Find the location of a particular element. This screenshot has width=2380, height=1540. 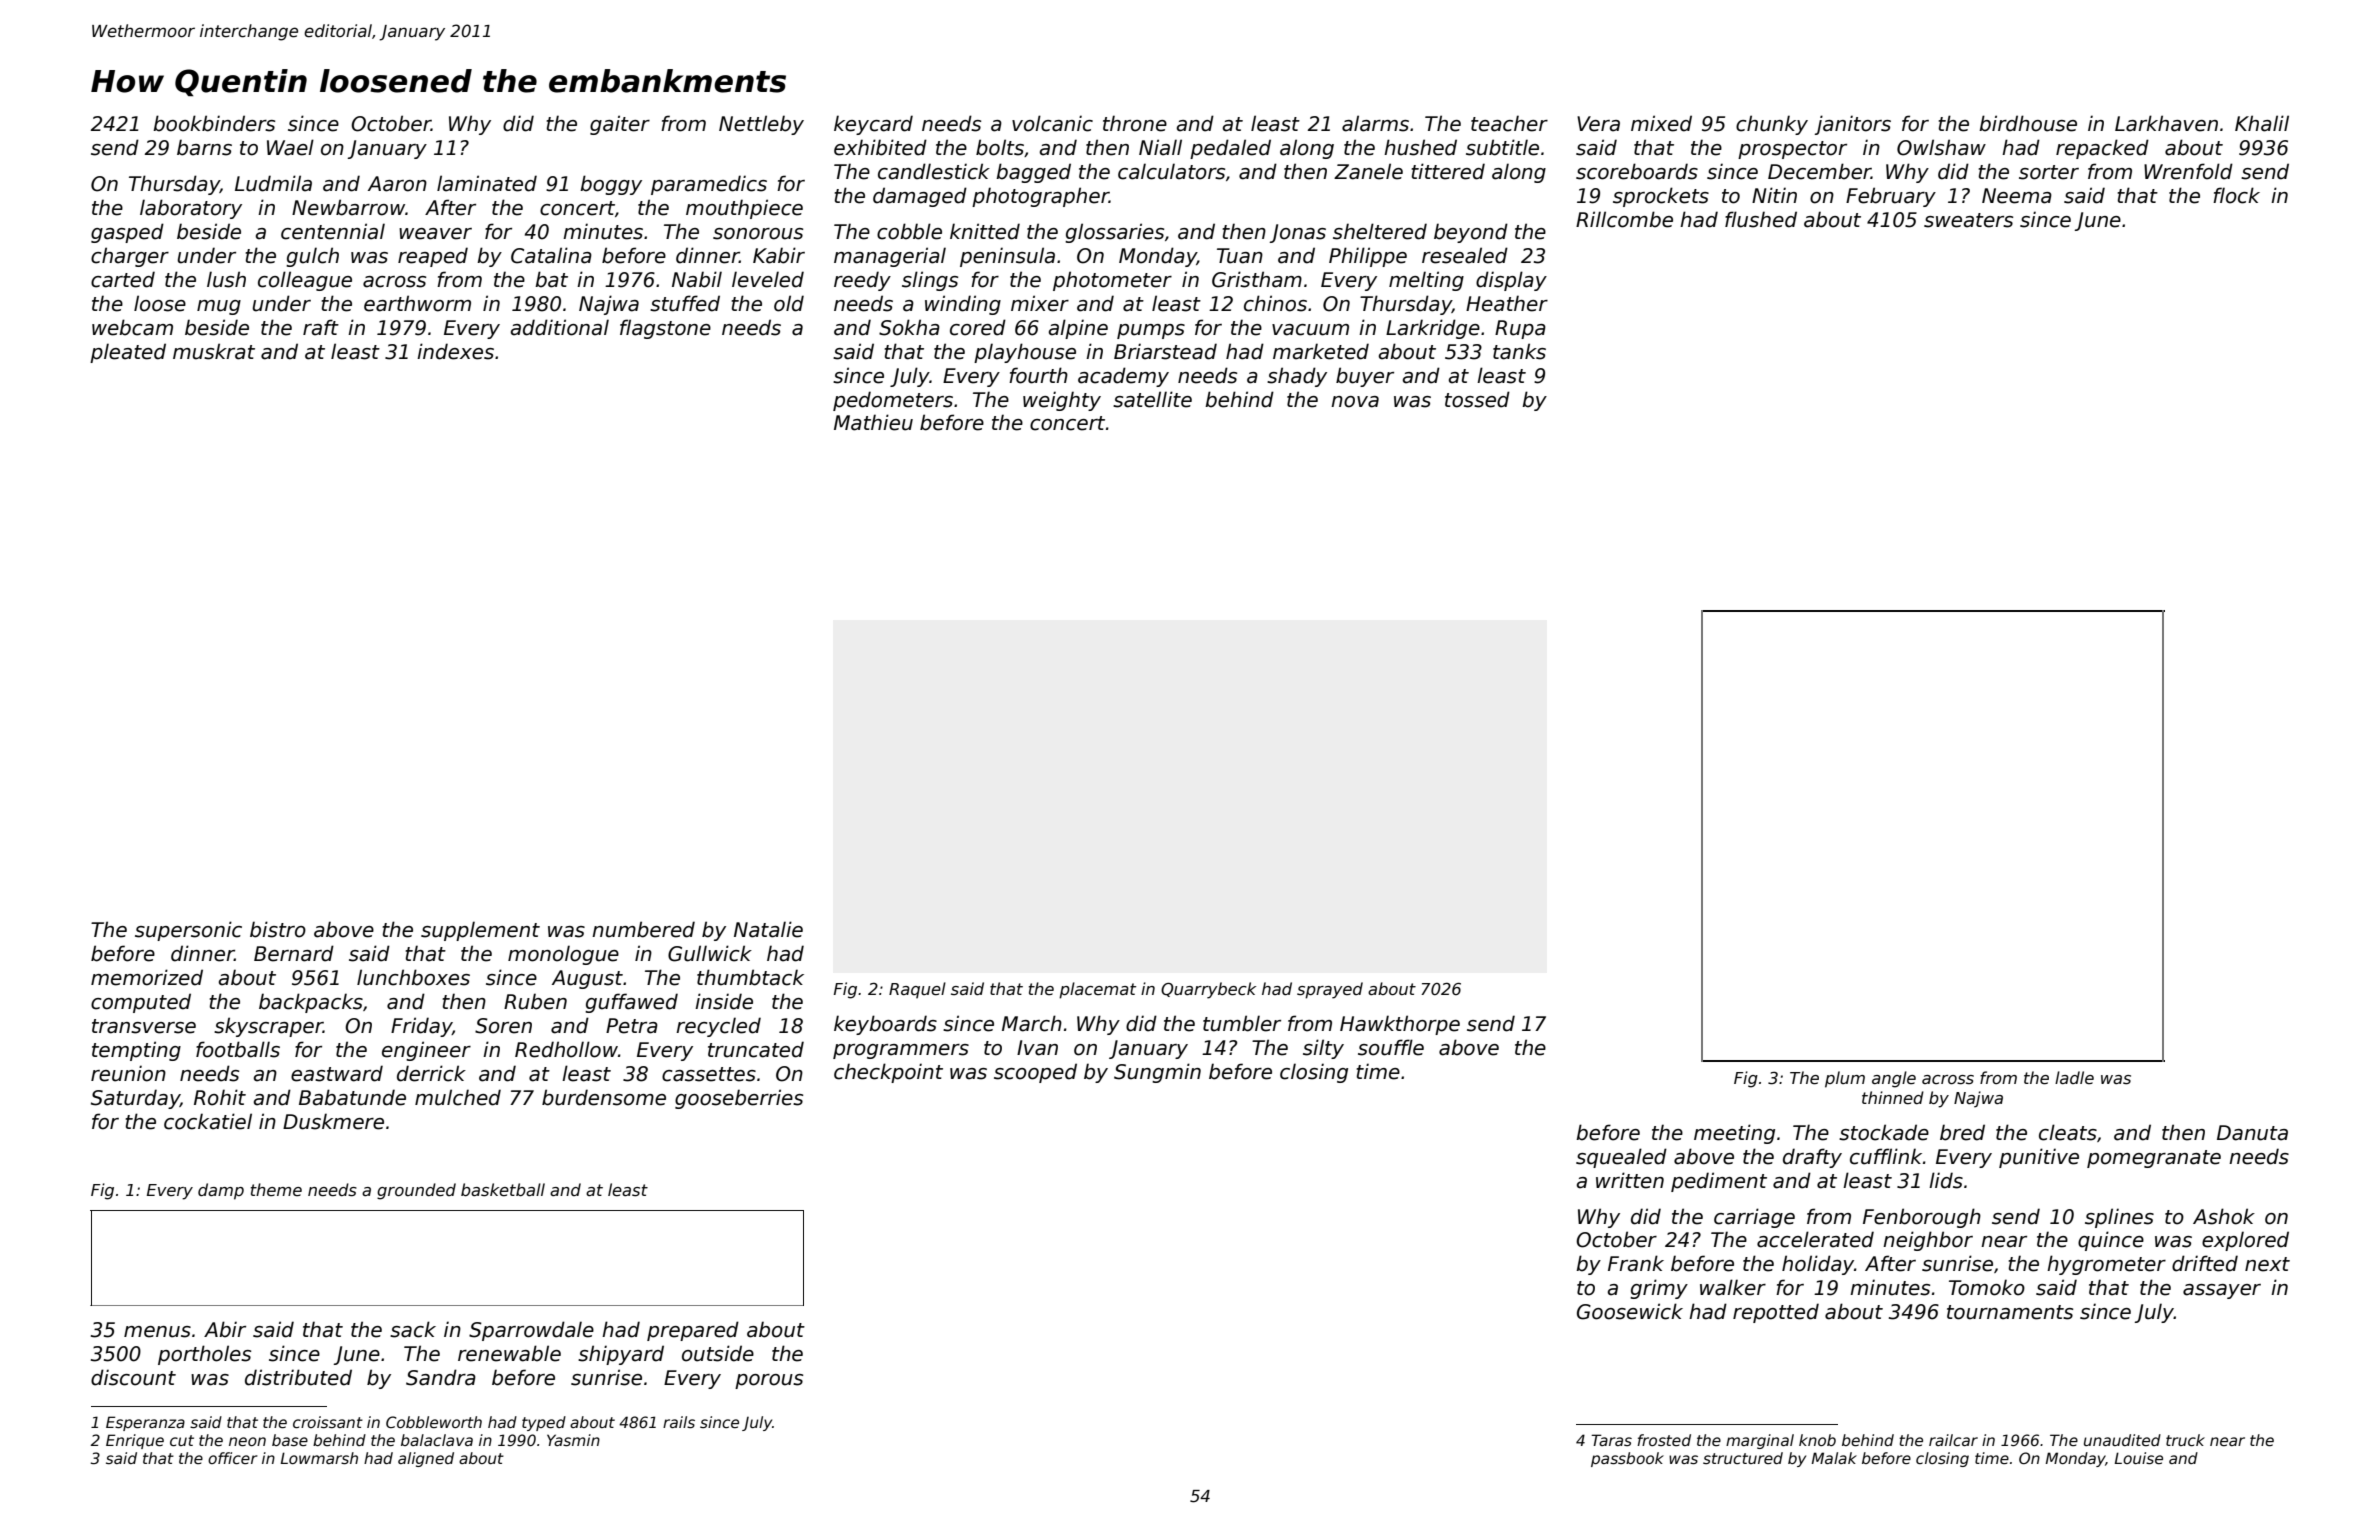

sprayed is located at coordinates (1330, 990).
